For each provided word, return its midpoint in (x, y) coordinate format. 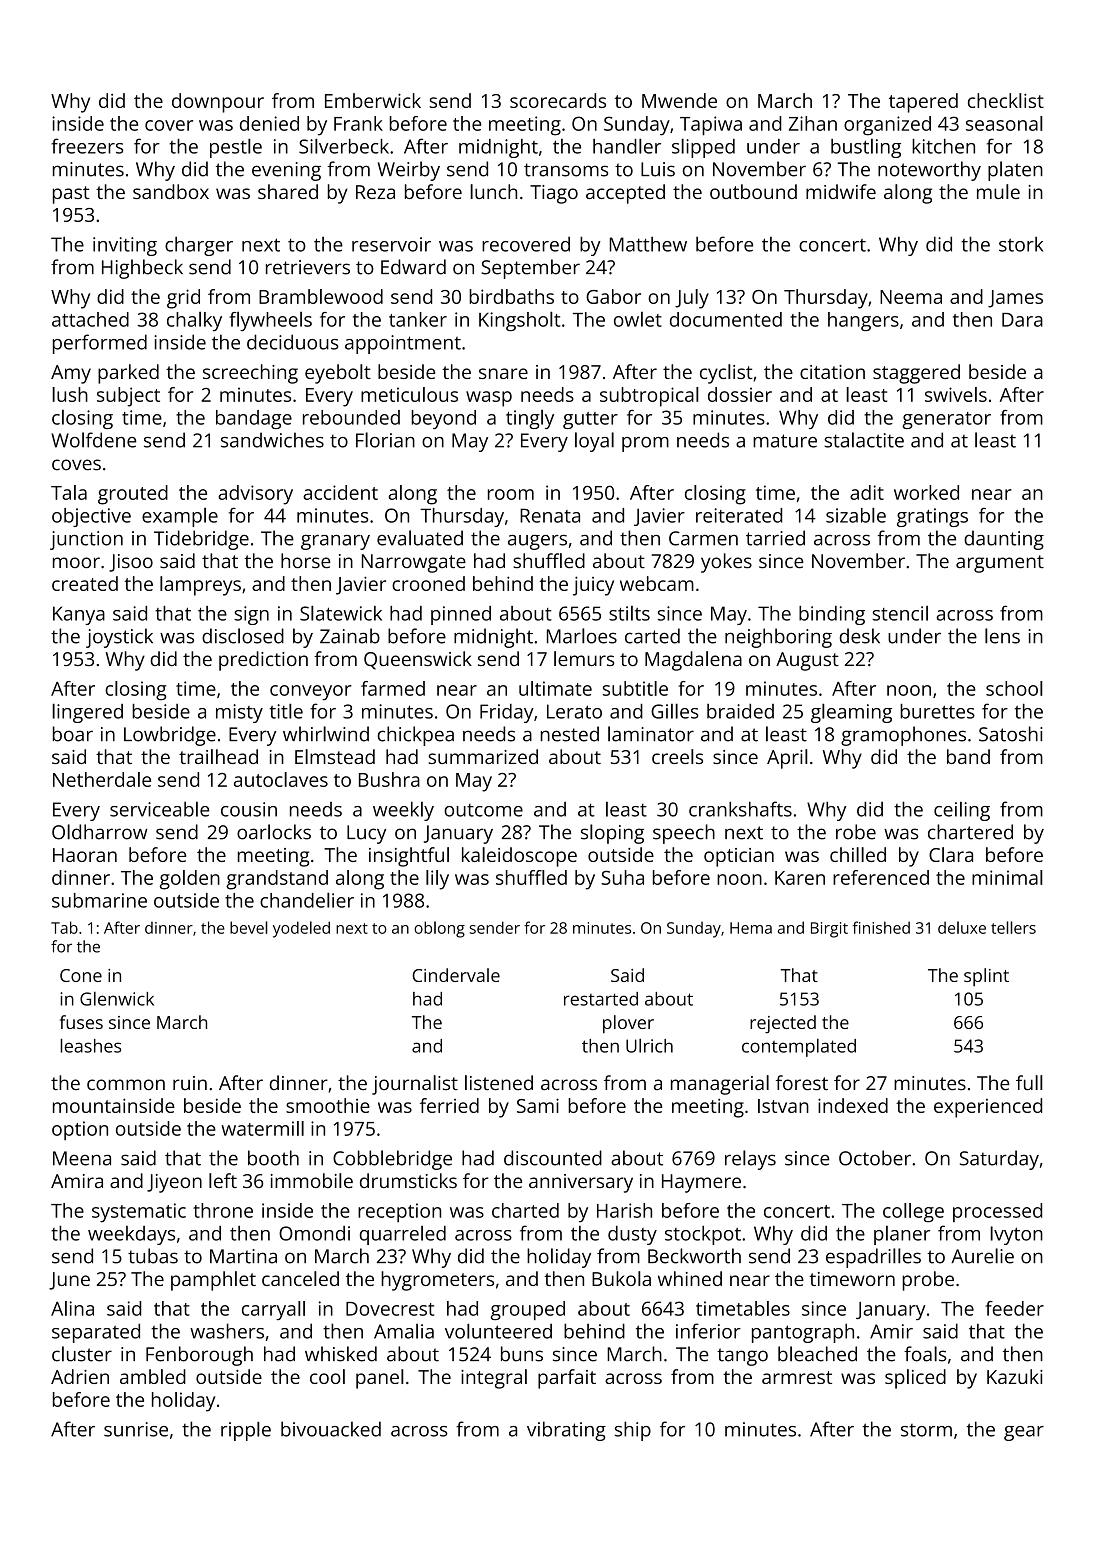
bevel (249, 927)
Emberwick (373, 100)
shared (288, 191)
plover (628, 1024)
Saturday (999, 1160)
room (511, 494)
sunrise (136, 1429)
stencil (900, 613)
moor (76, 563)
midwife (841, 191)
